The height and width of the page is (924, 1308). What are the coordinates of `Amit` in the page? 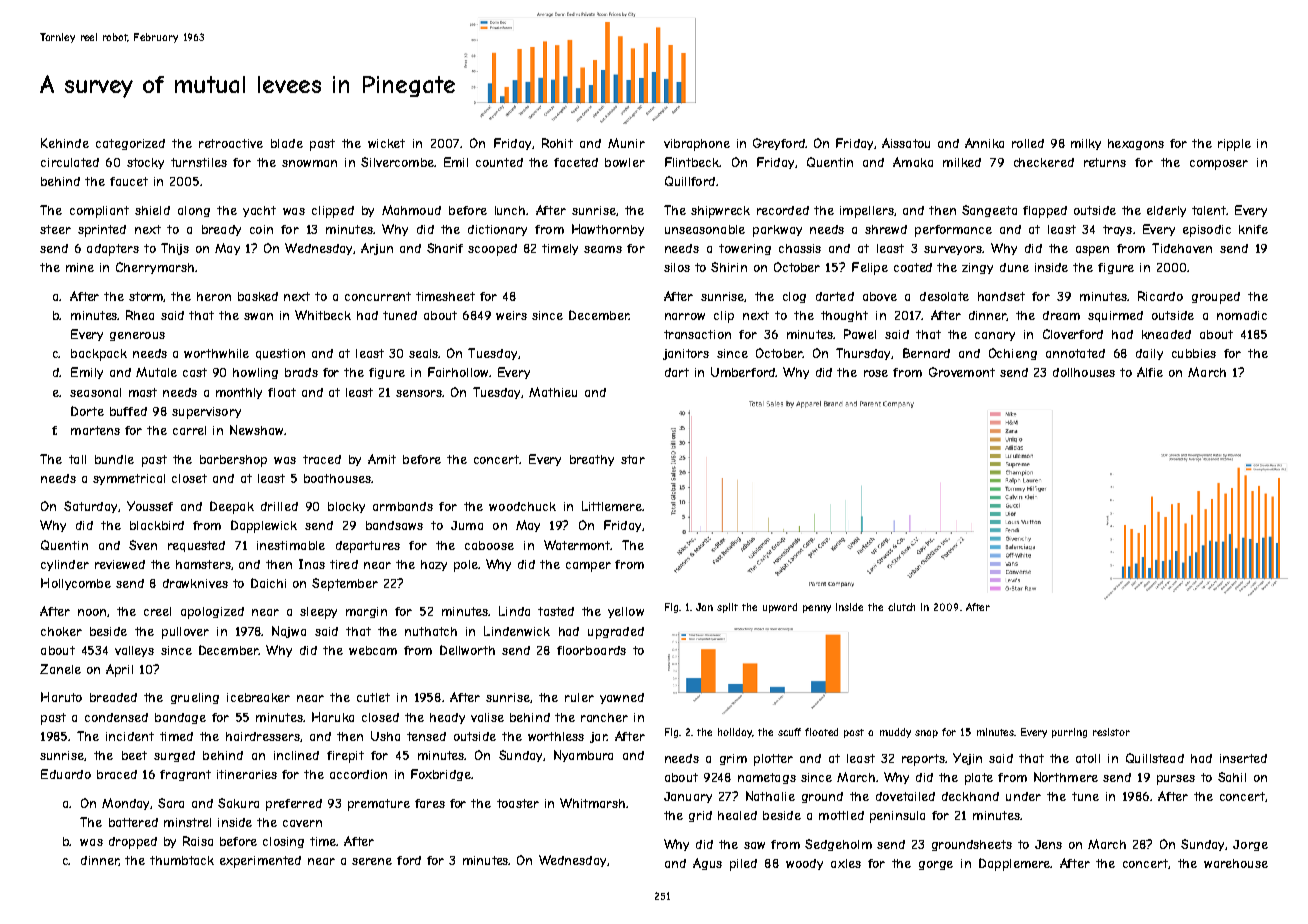 It's located at (382, 459).
